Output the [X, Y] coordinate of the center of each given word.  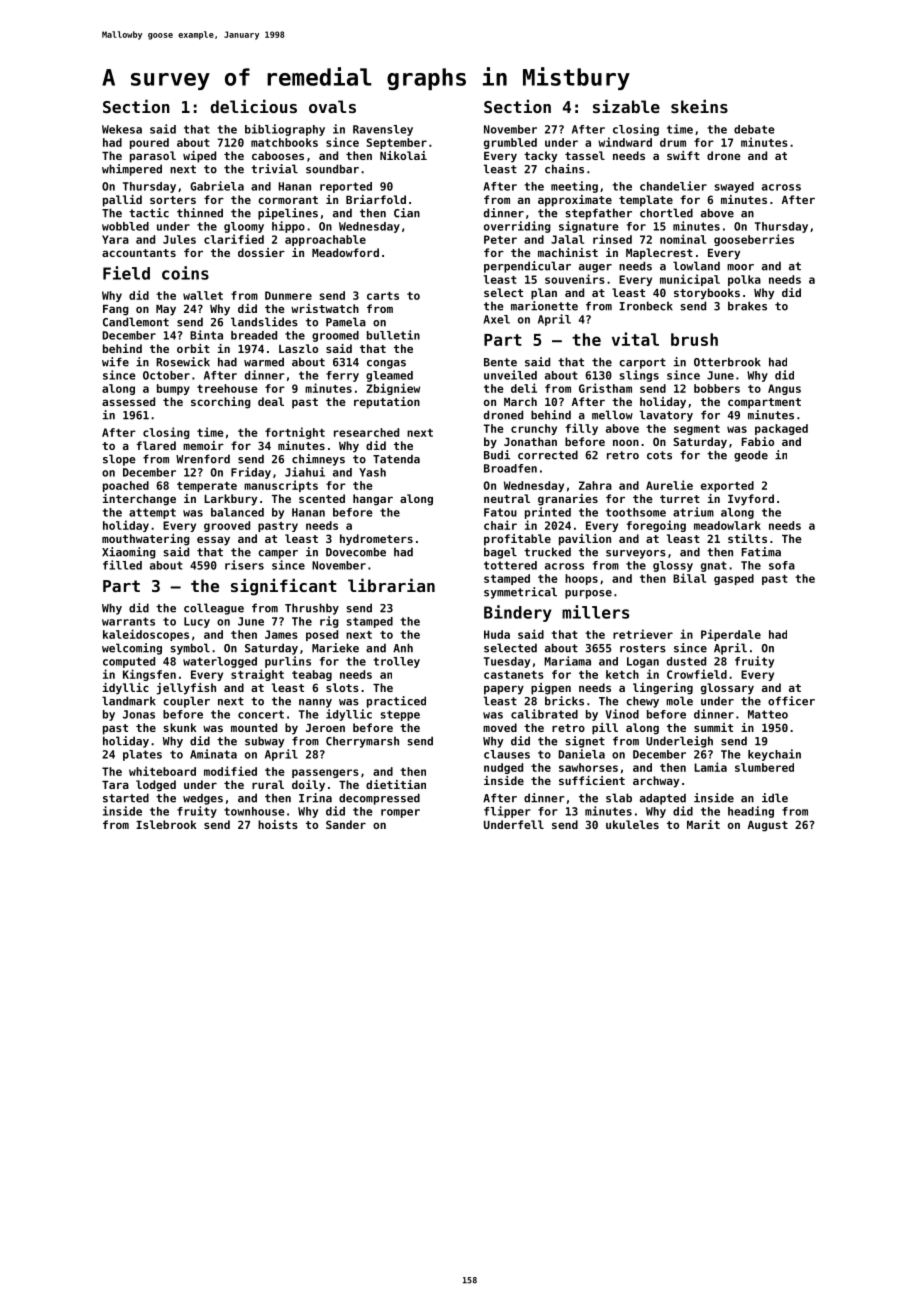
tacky [540, 157]
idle [775, 798]
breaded [254, 335]
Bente [500, 362]
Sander [346, 824]
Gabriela [217, 186]
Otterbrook [727, 362]
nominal [683, 239]
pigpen [551, 689]
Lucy [197, 622]
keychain [774, 755]
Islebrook [166, 824]
